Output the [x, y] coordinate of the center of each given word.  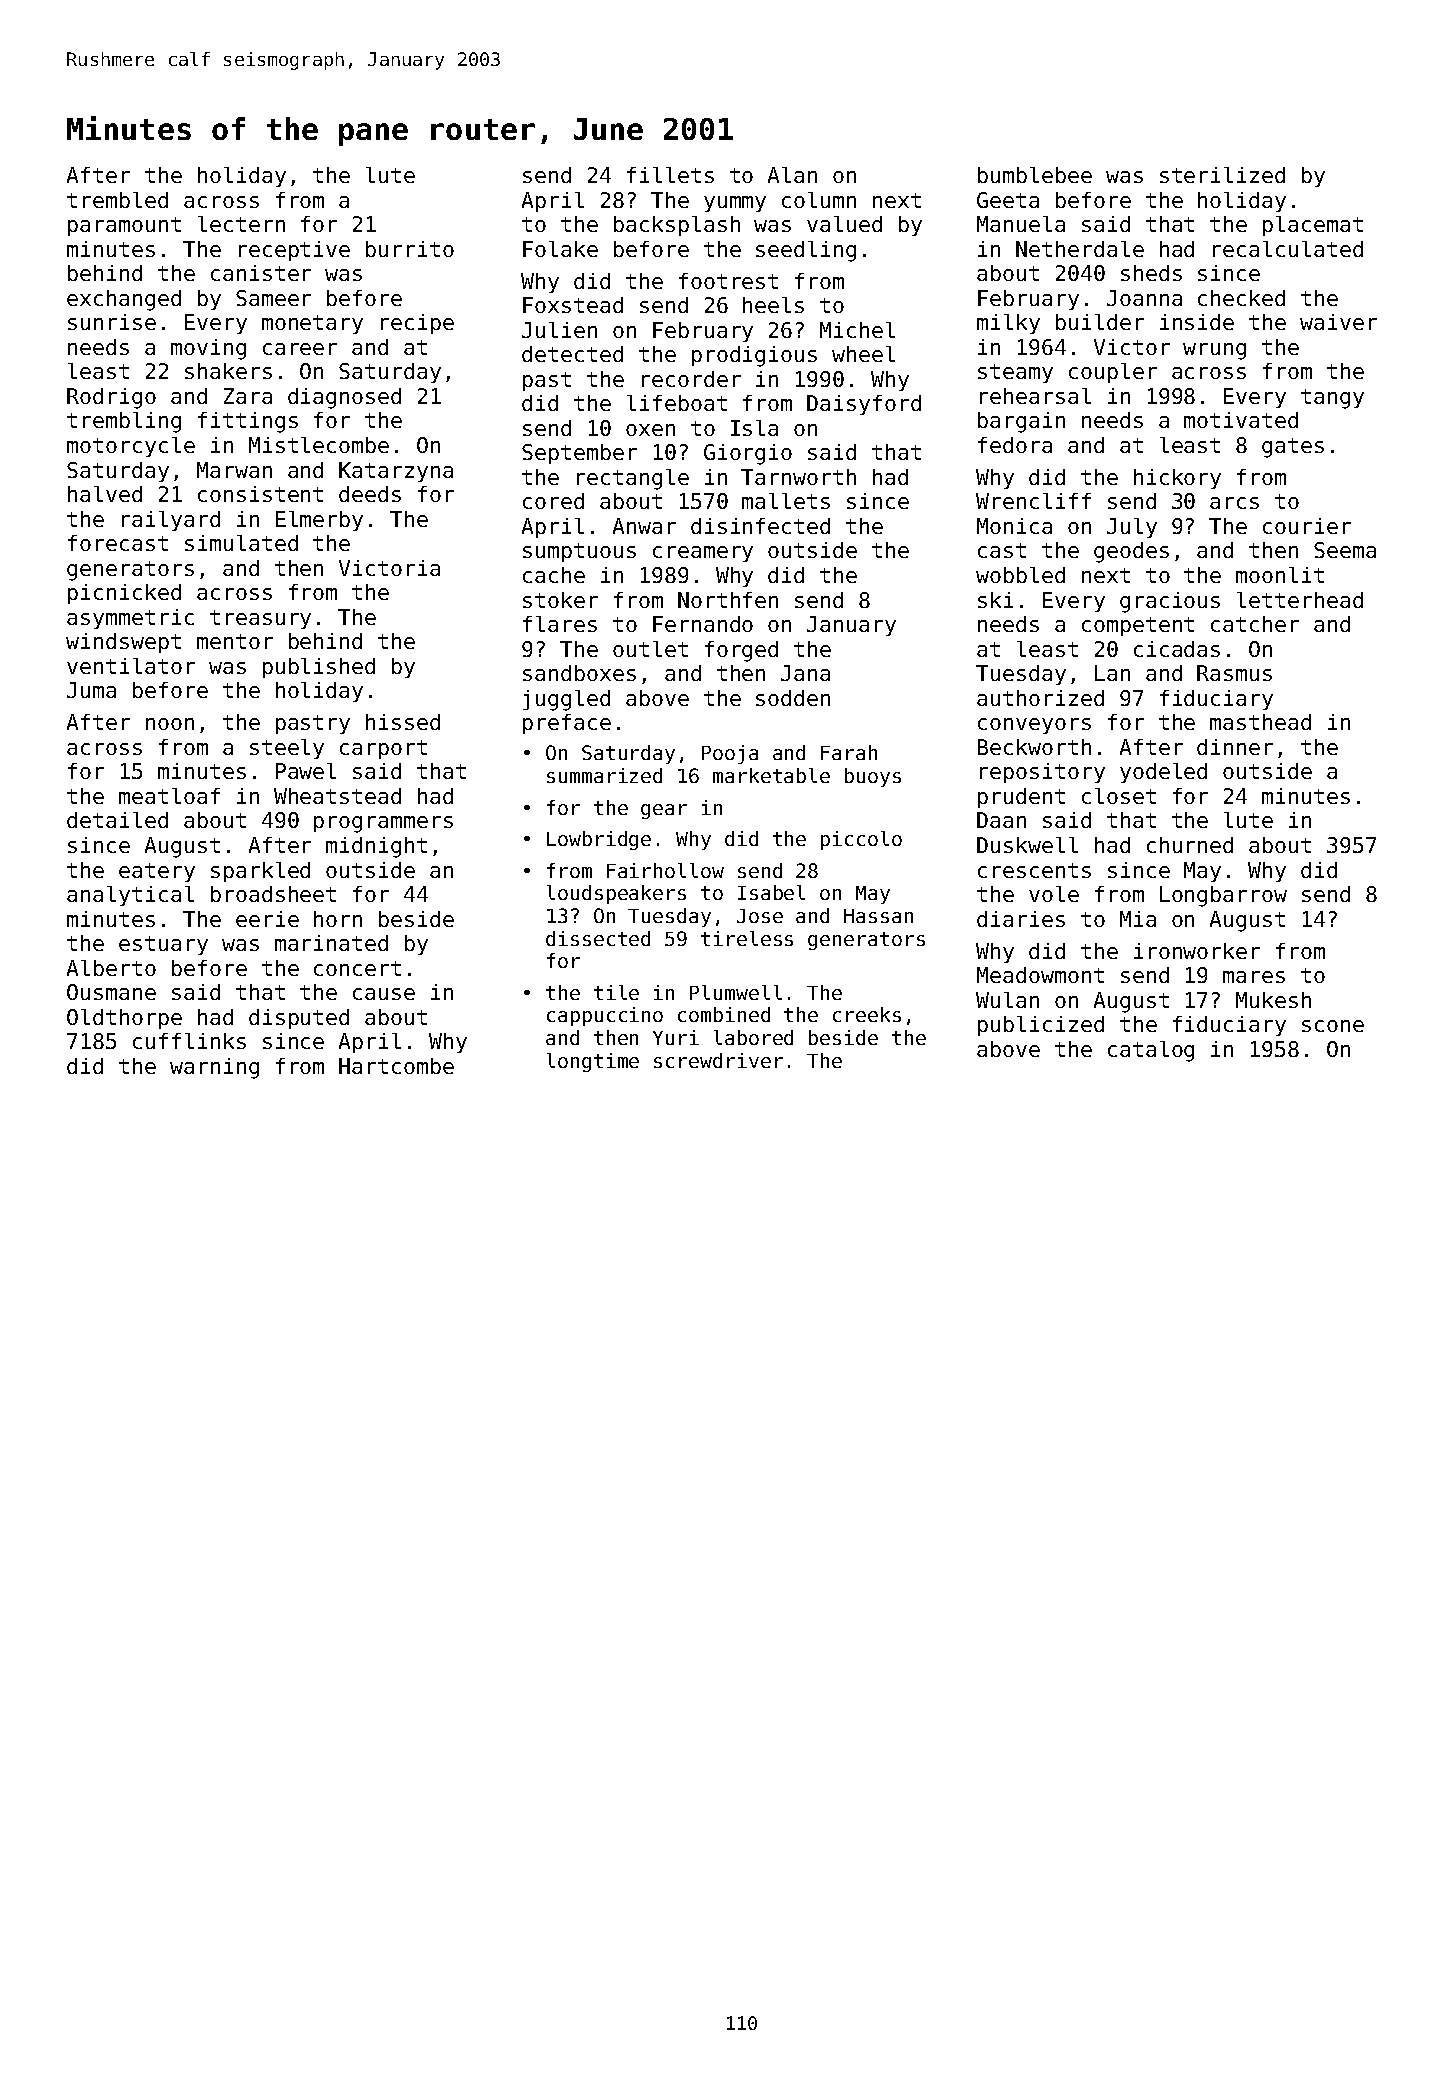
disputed [299, 1019]
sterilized [1222, 175]
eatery [157, 872]
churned [1190, 845]
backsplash [677, 226]
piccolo [861, 840]
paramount [124, 226]
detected [572, 354]
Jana [805, 673]
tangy [1332, 399]
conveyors [1034, 726]
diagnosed [344, 398]
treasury [260, 619]
